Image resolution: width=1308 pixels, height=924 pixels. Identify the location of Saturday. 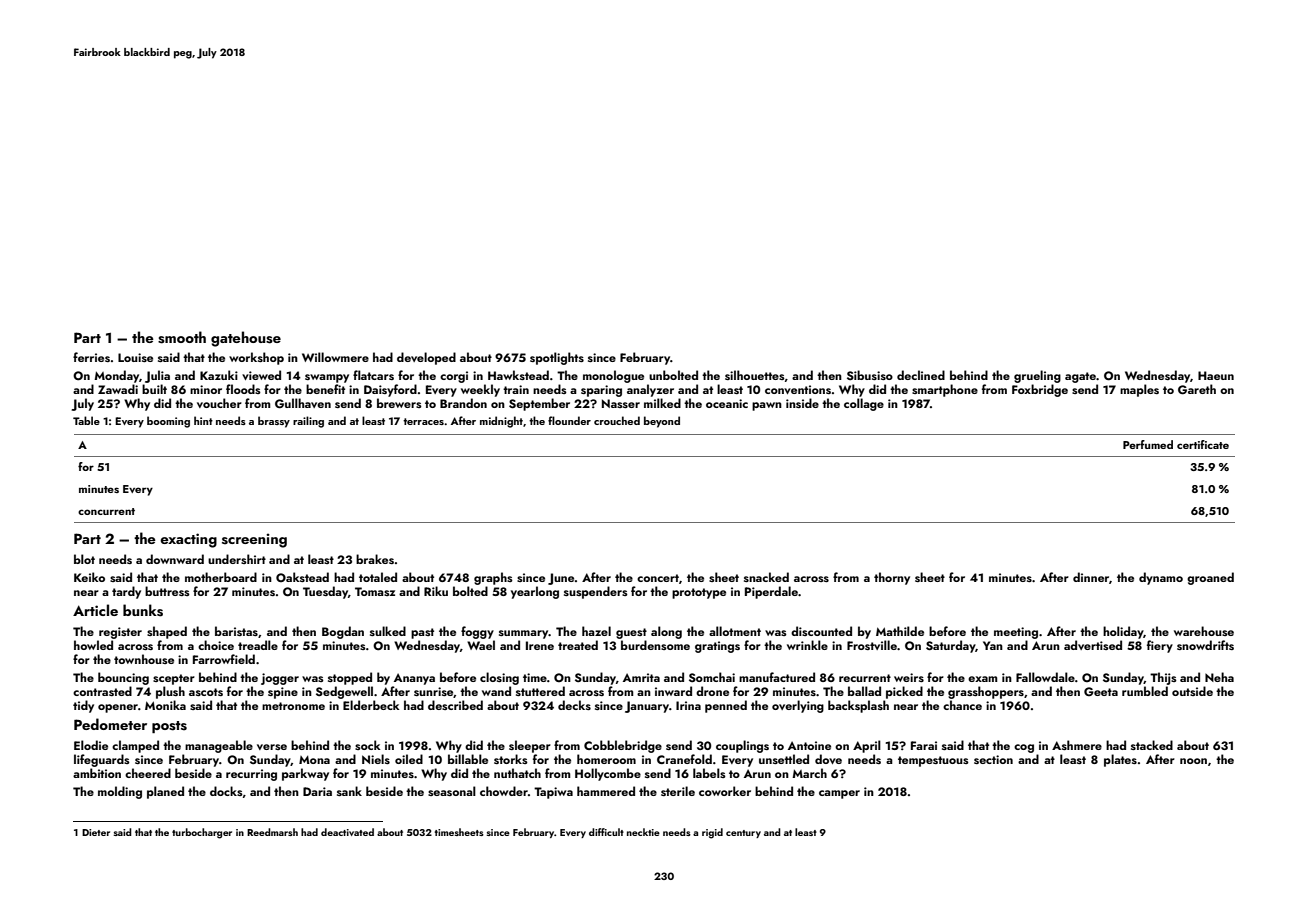
(951, 646).
